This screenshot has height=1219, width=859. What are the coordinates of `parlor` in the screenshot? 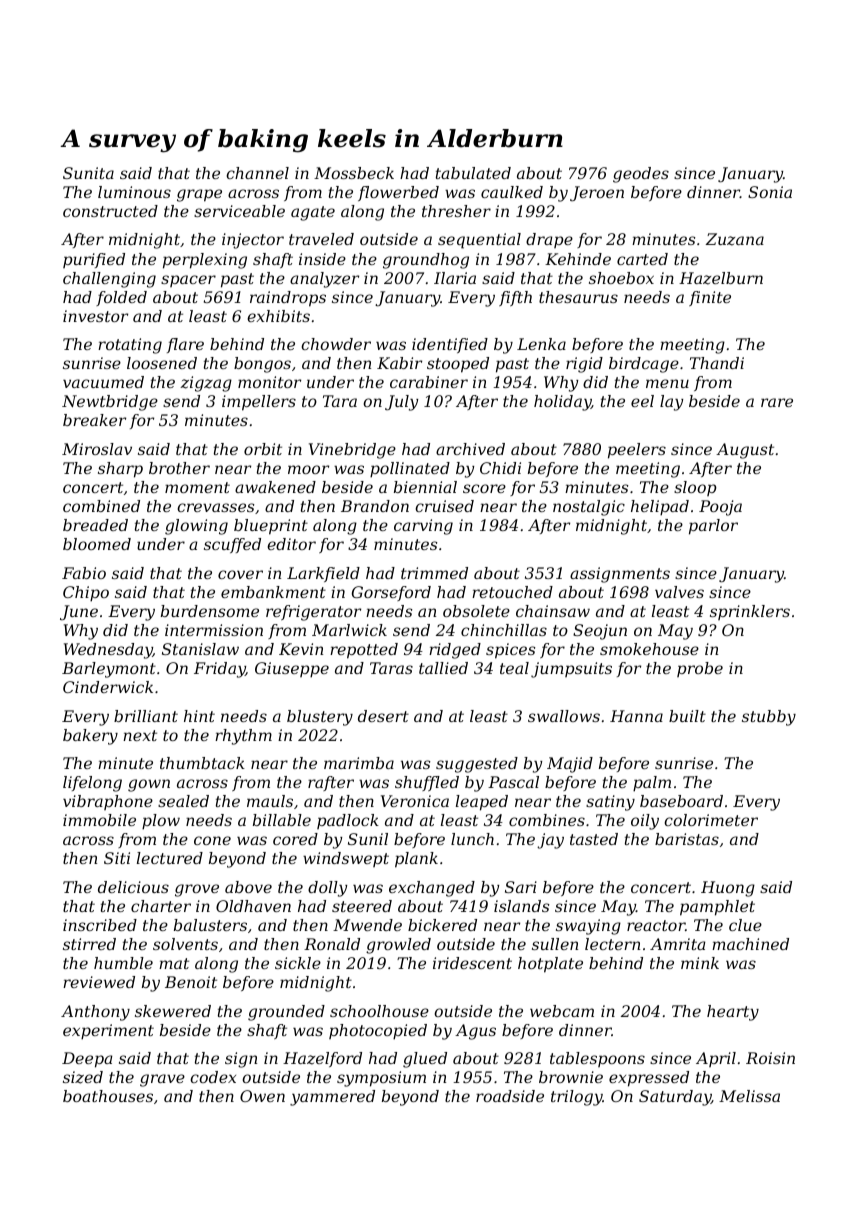 It's located at (713, 527).
